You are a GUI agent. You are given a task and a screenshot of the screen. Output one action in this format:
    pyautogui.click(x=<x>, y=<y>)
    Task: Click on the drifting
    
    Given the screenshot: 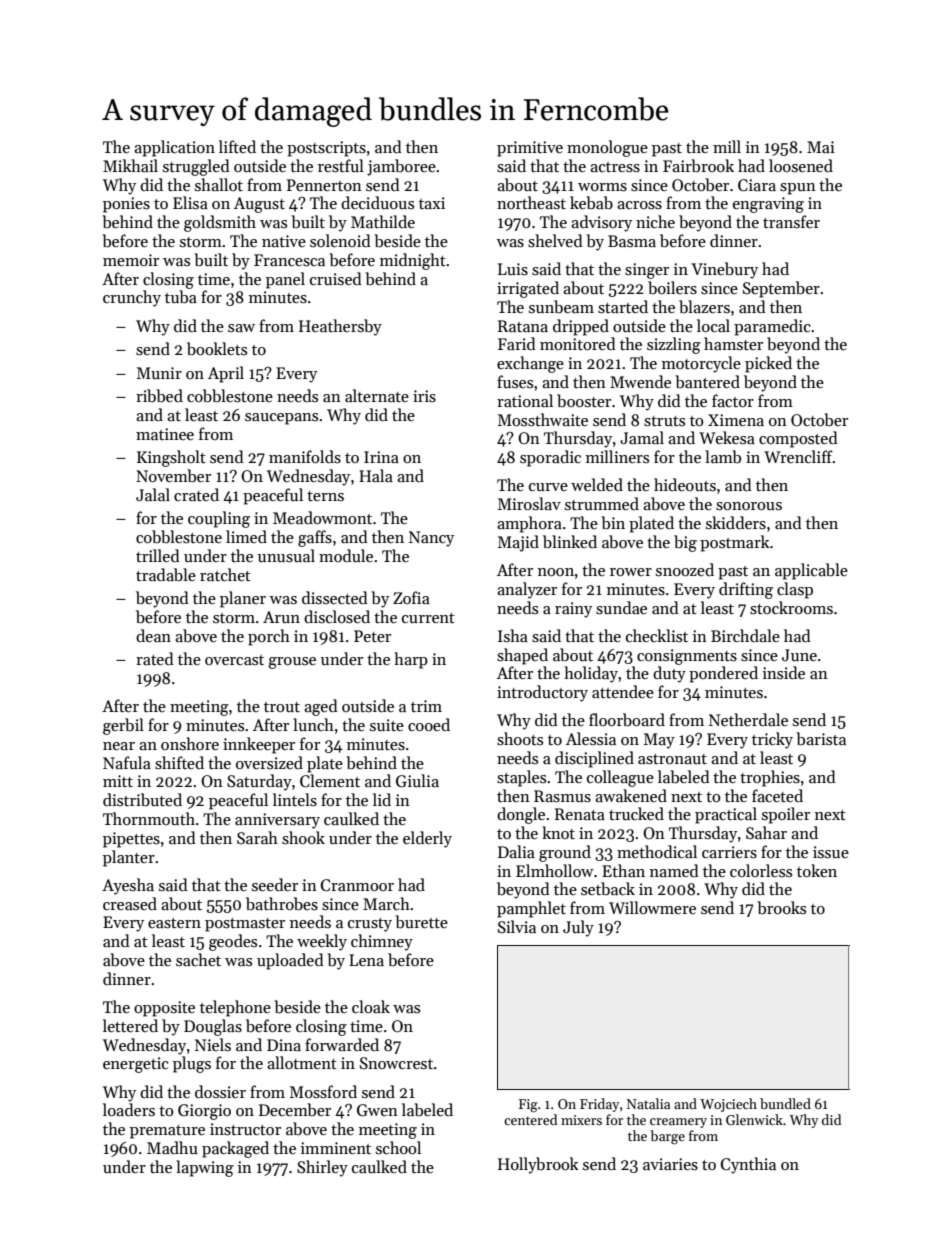 What is the action you would take?
    pyautogui.click(x=746, y=590)
